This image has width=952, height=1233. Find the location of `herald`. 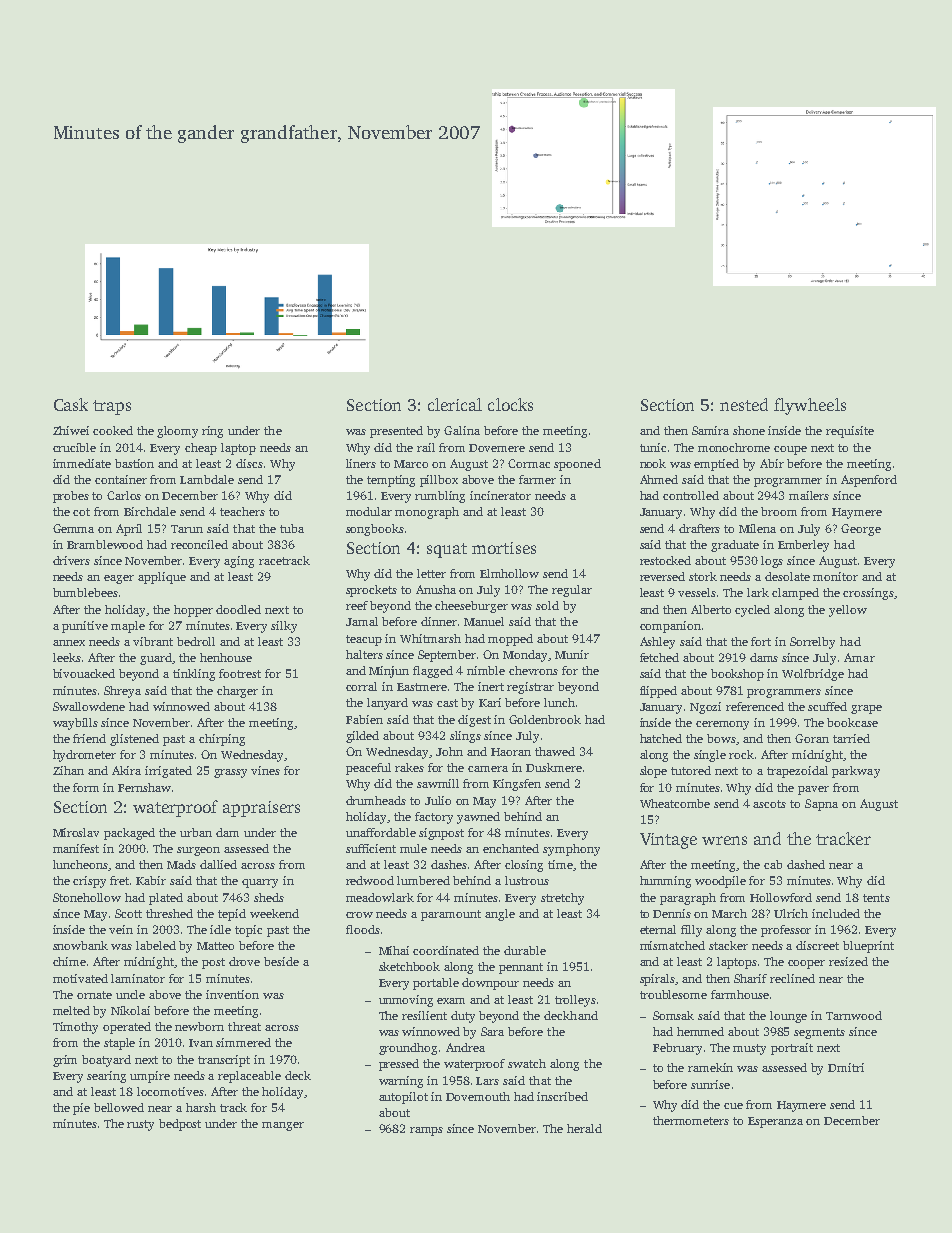

herald is located at coordinates (584, 1128).
